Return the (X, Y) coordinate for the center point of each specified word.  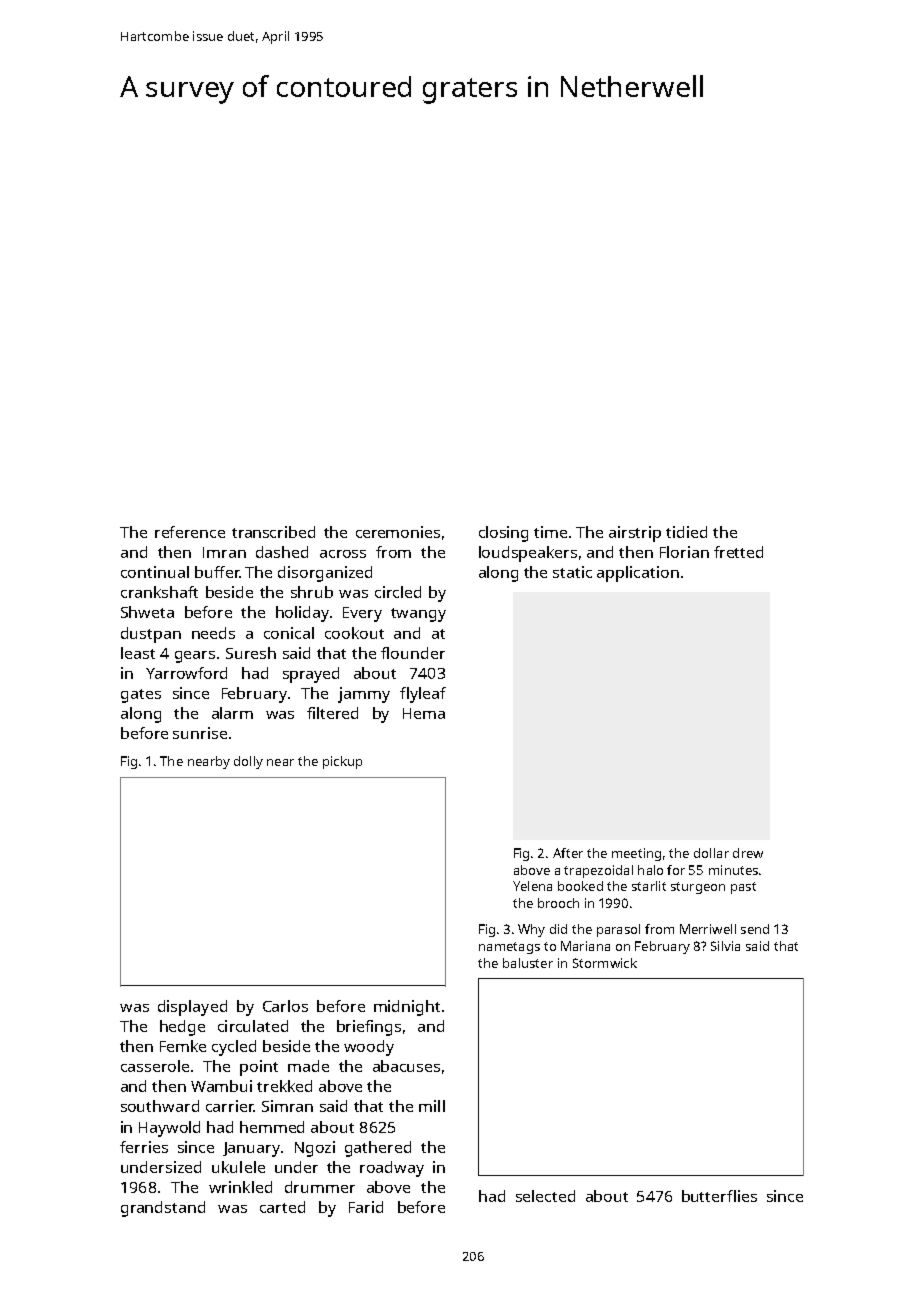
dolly (248, 762)
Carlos (285, 1006)
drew (748, 853)
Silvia (725, 946)
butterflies (719, 1196)
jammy (364, 695)
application (638, 574)
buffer (217, 572)
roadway (392, 1169)
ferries (144, 1147)
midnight (407, 1008)
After (568, 853)
